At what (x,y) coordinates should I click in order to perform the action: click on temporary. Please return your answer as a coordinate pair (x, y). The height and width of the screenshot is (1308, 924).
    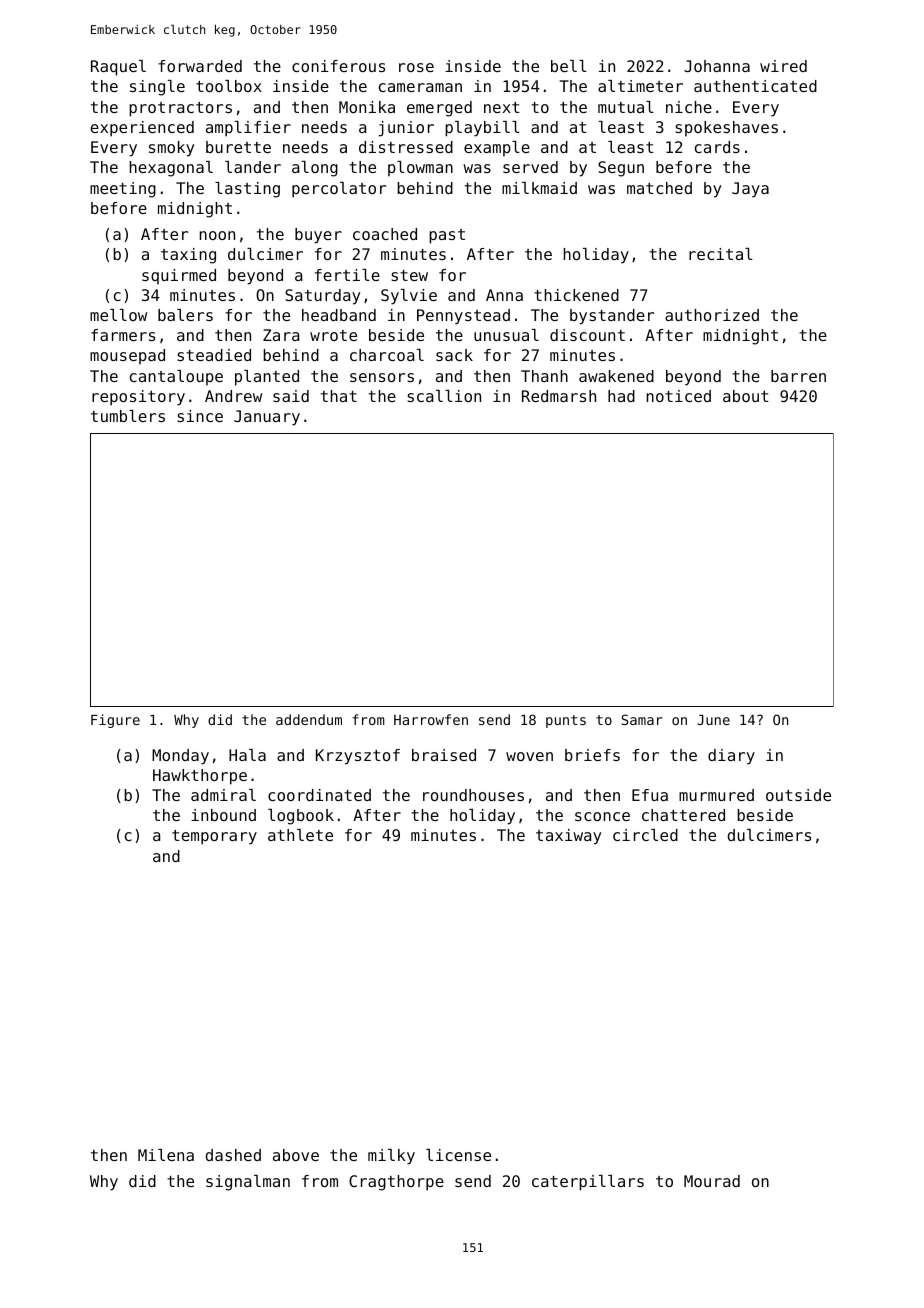
    Looking at the image, I should click on (214, 837).
